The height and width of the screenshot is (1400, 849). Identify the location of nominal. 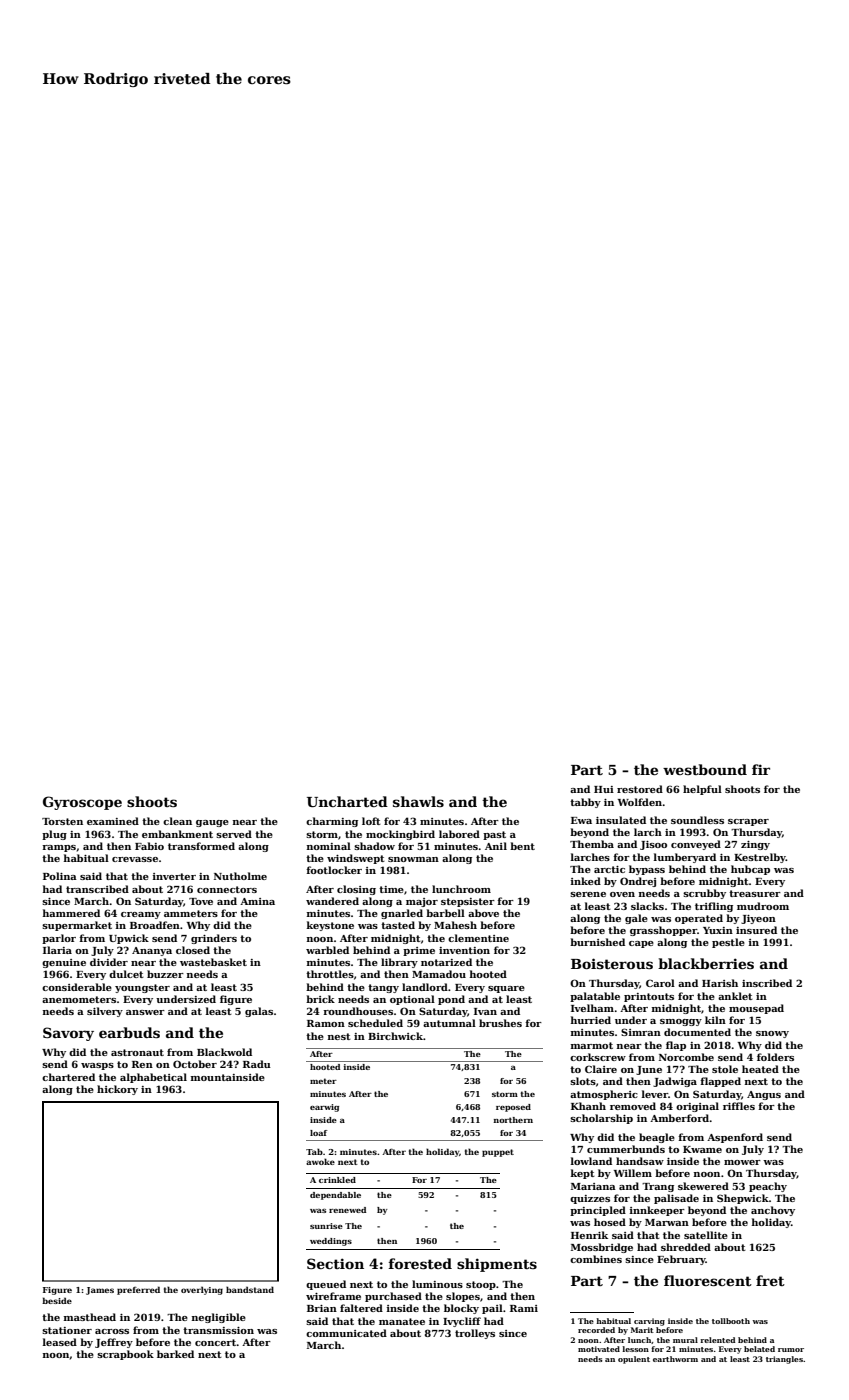
(329, 846).
